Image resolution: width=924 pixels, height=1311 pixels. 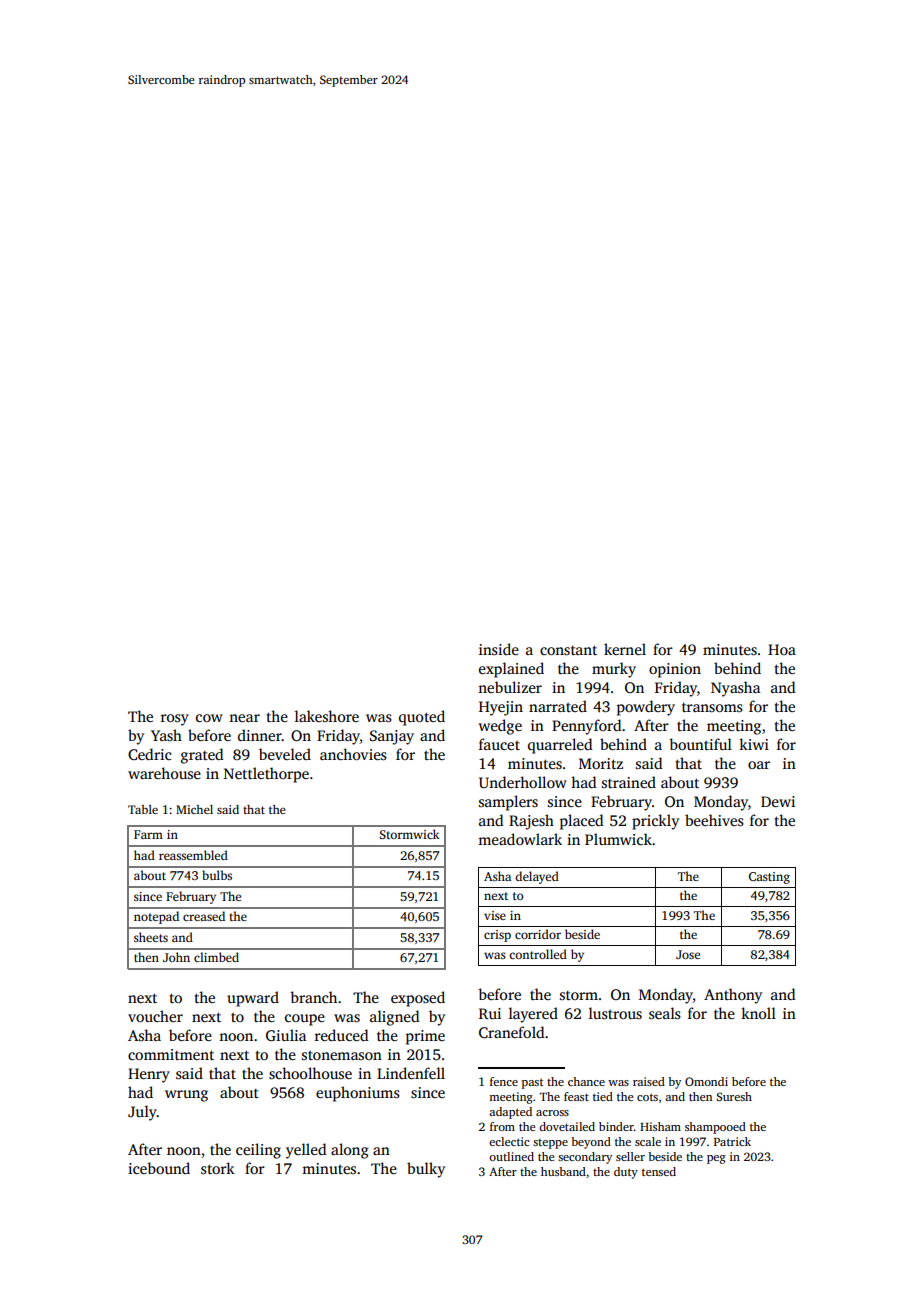 I want to click on Sanjay, so click(x=392, y=737).
